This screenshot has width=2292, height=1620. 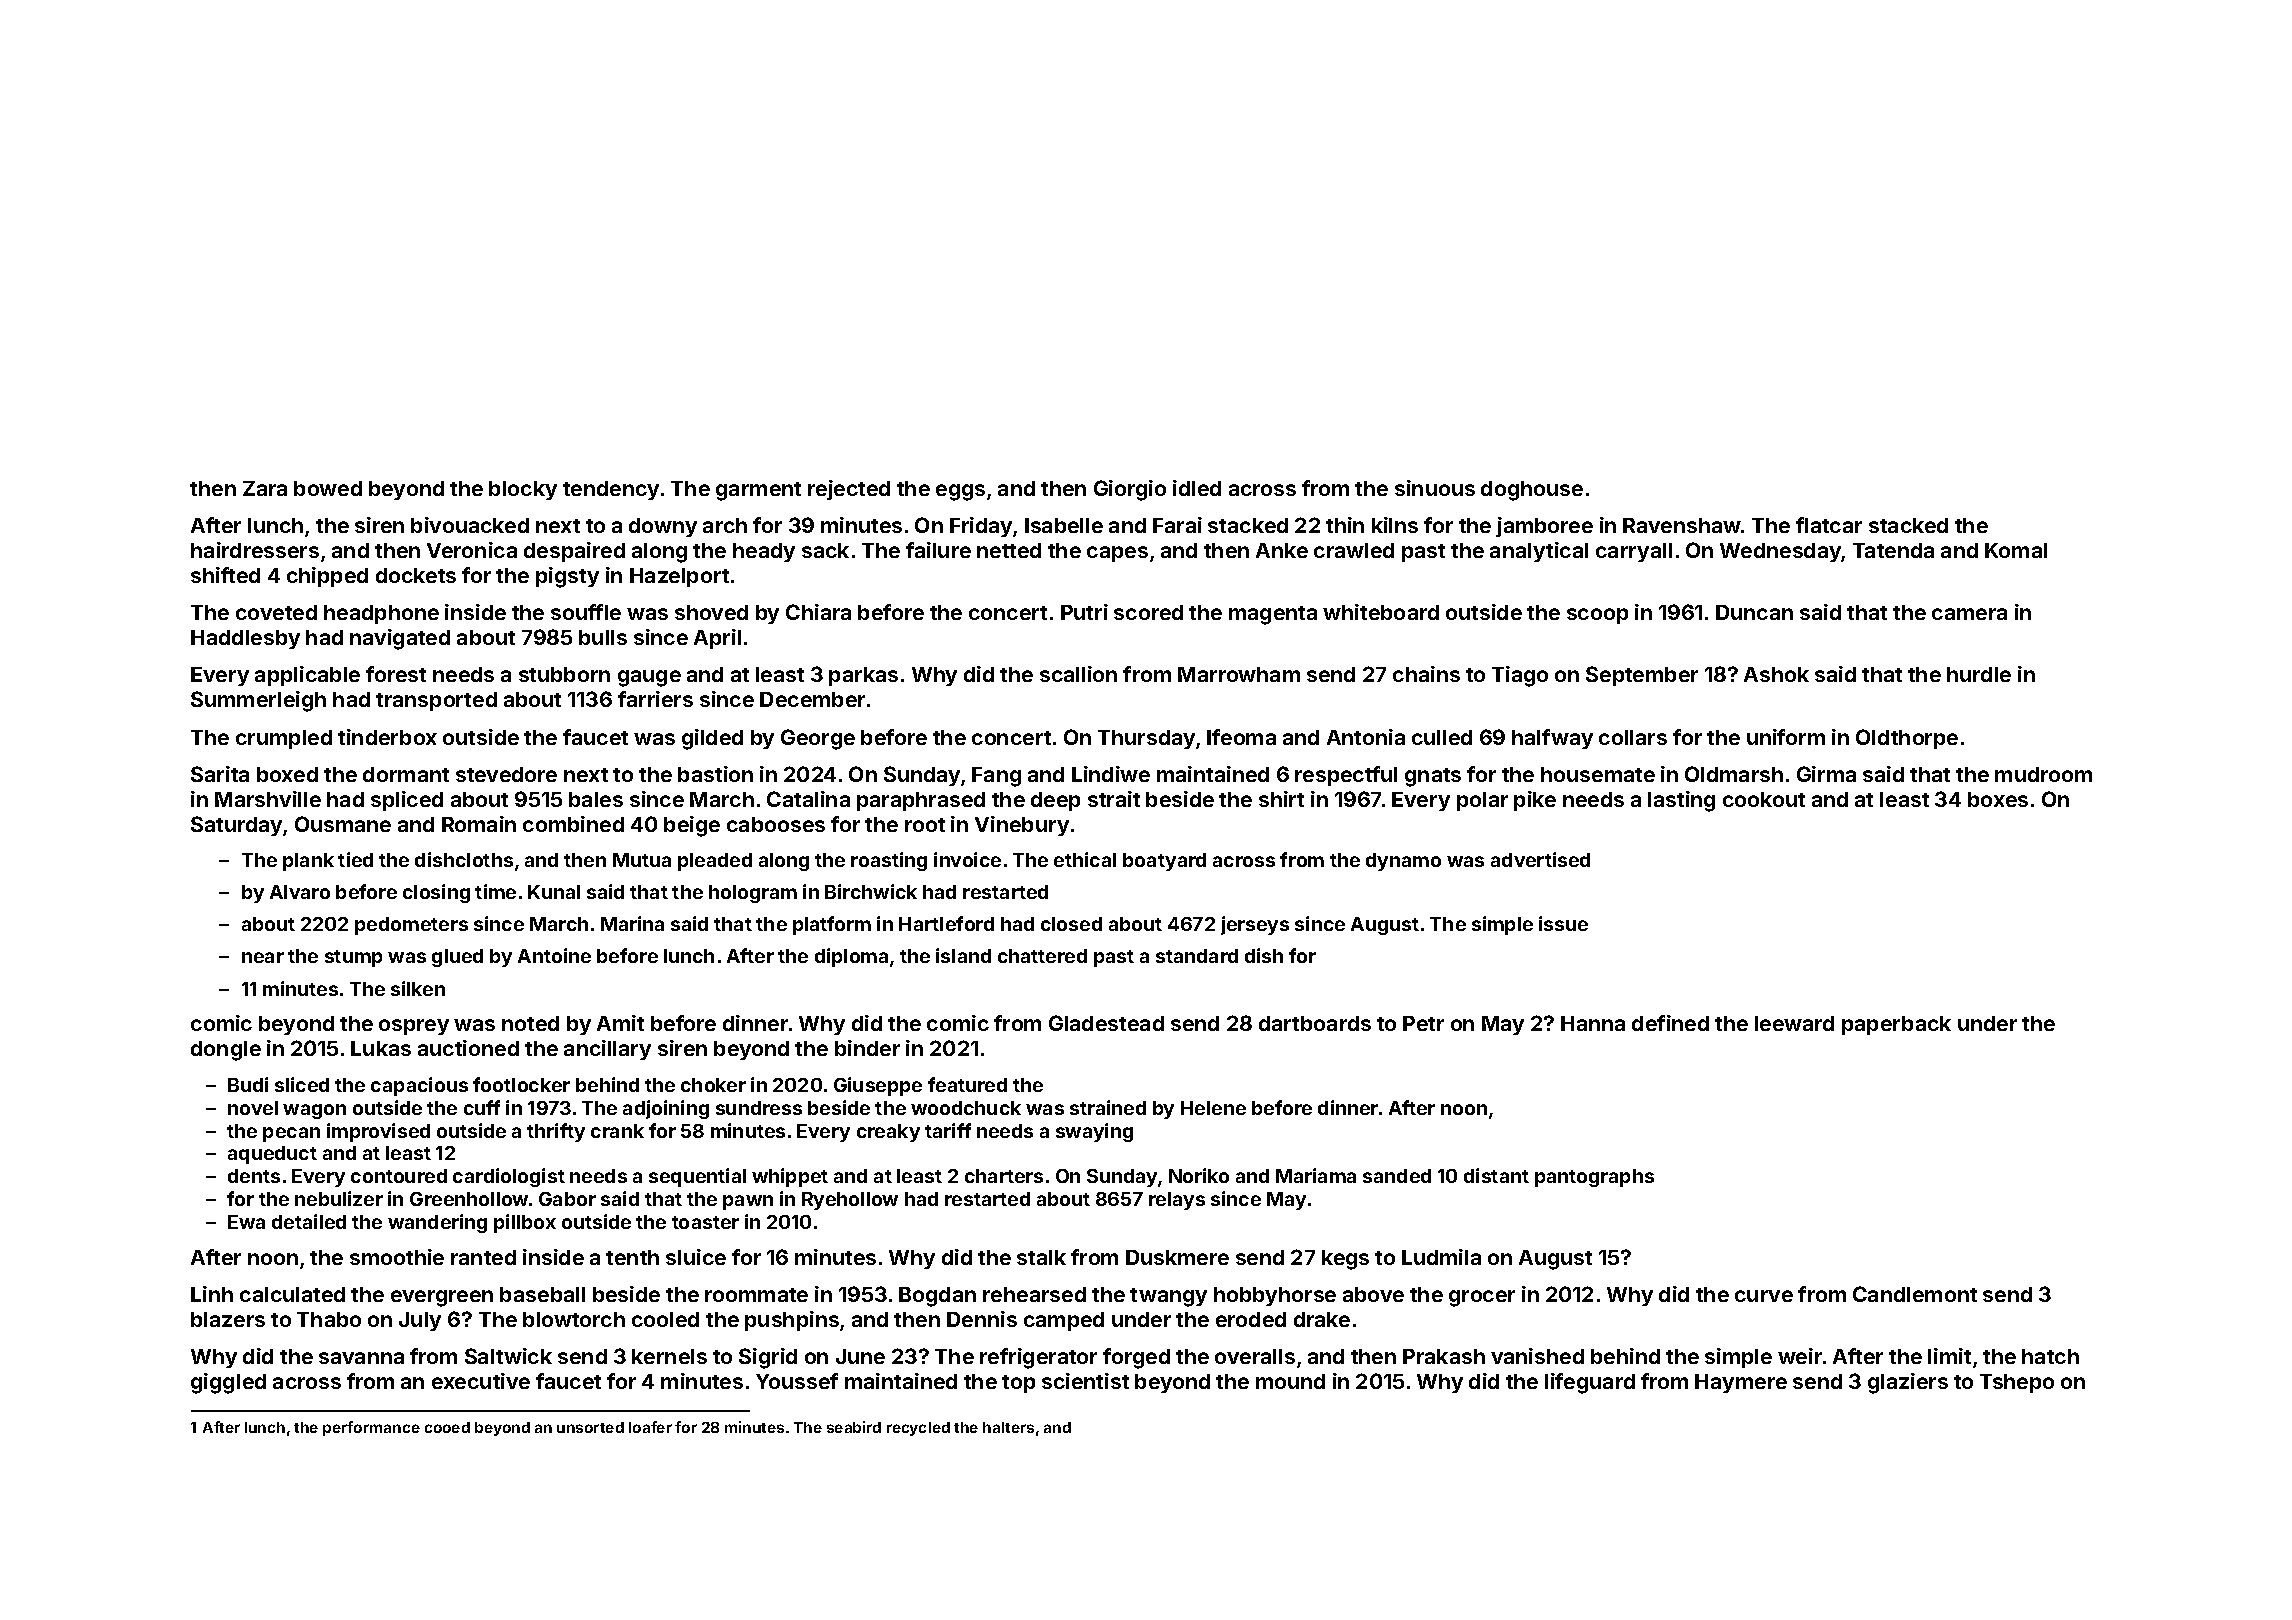 What do you see at coordinates (1540, 859) in the screenshot?
I see `advertised` at bounding box center [1540, 859].
